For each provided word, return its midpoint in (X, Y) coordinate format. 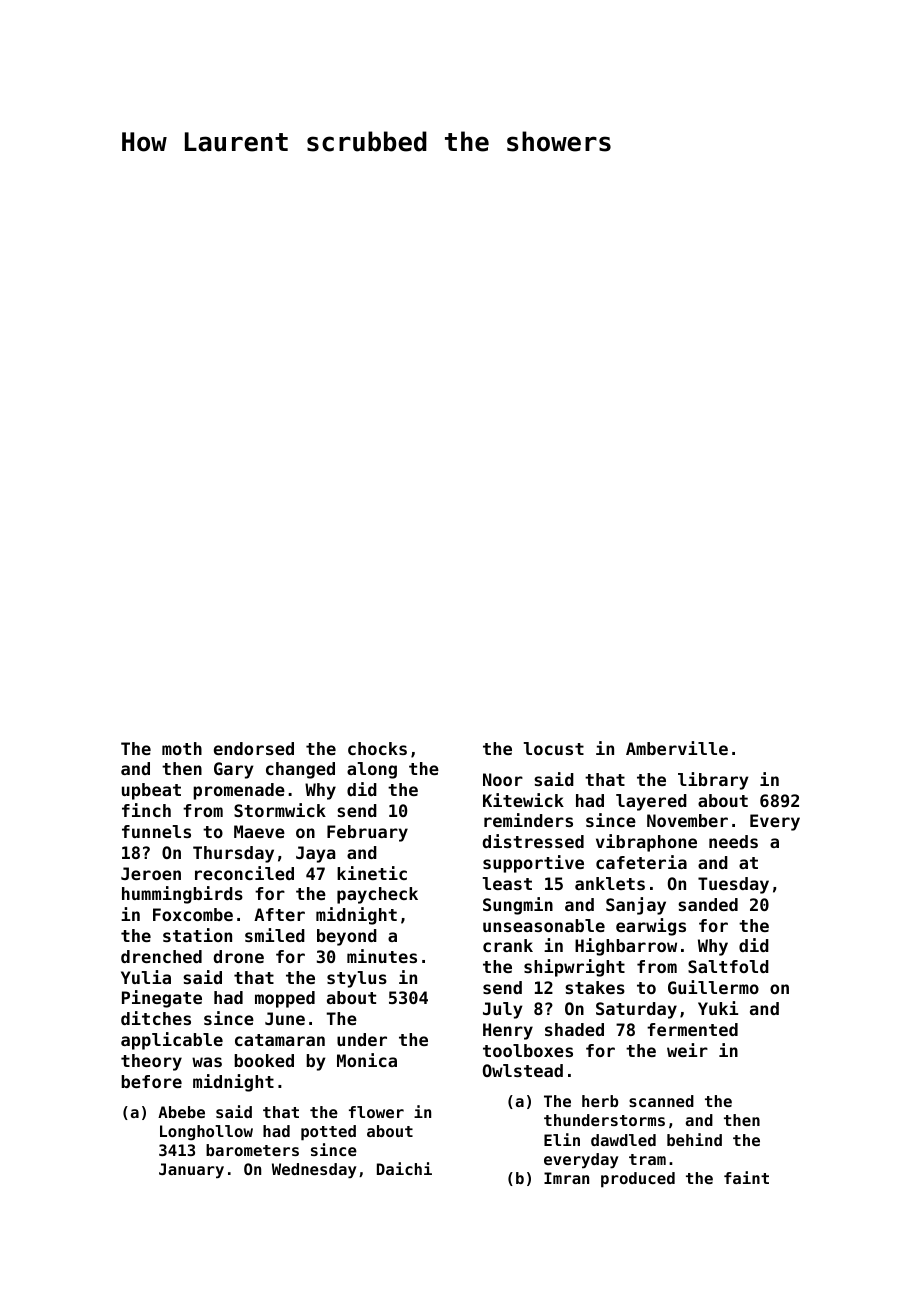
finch (146, 810)
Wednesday (314, 1171)
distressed (533, 841)
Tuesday (733, 885)
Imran (566, 1178)
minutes (382, 956)
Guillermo (713, 987)
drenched (161, 956)
